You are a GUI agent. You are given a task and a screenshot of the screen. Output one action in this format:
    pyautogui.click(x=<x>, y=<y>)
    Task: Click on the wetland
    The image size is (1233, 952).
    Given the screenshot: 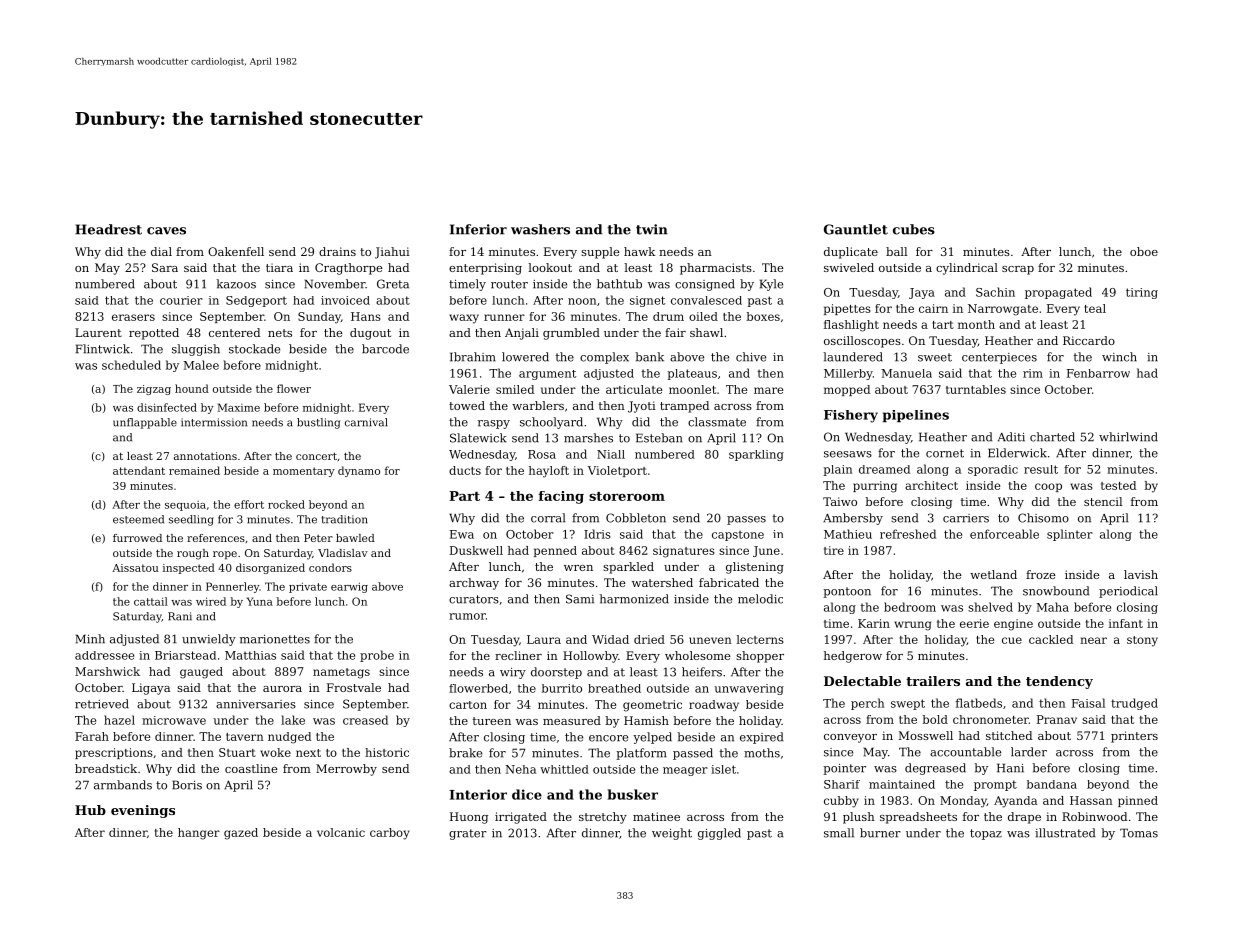 What is the action you would take?
    pyautogui.click(x=993, y=574)
